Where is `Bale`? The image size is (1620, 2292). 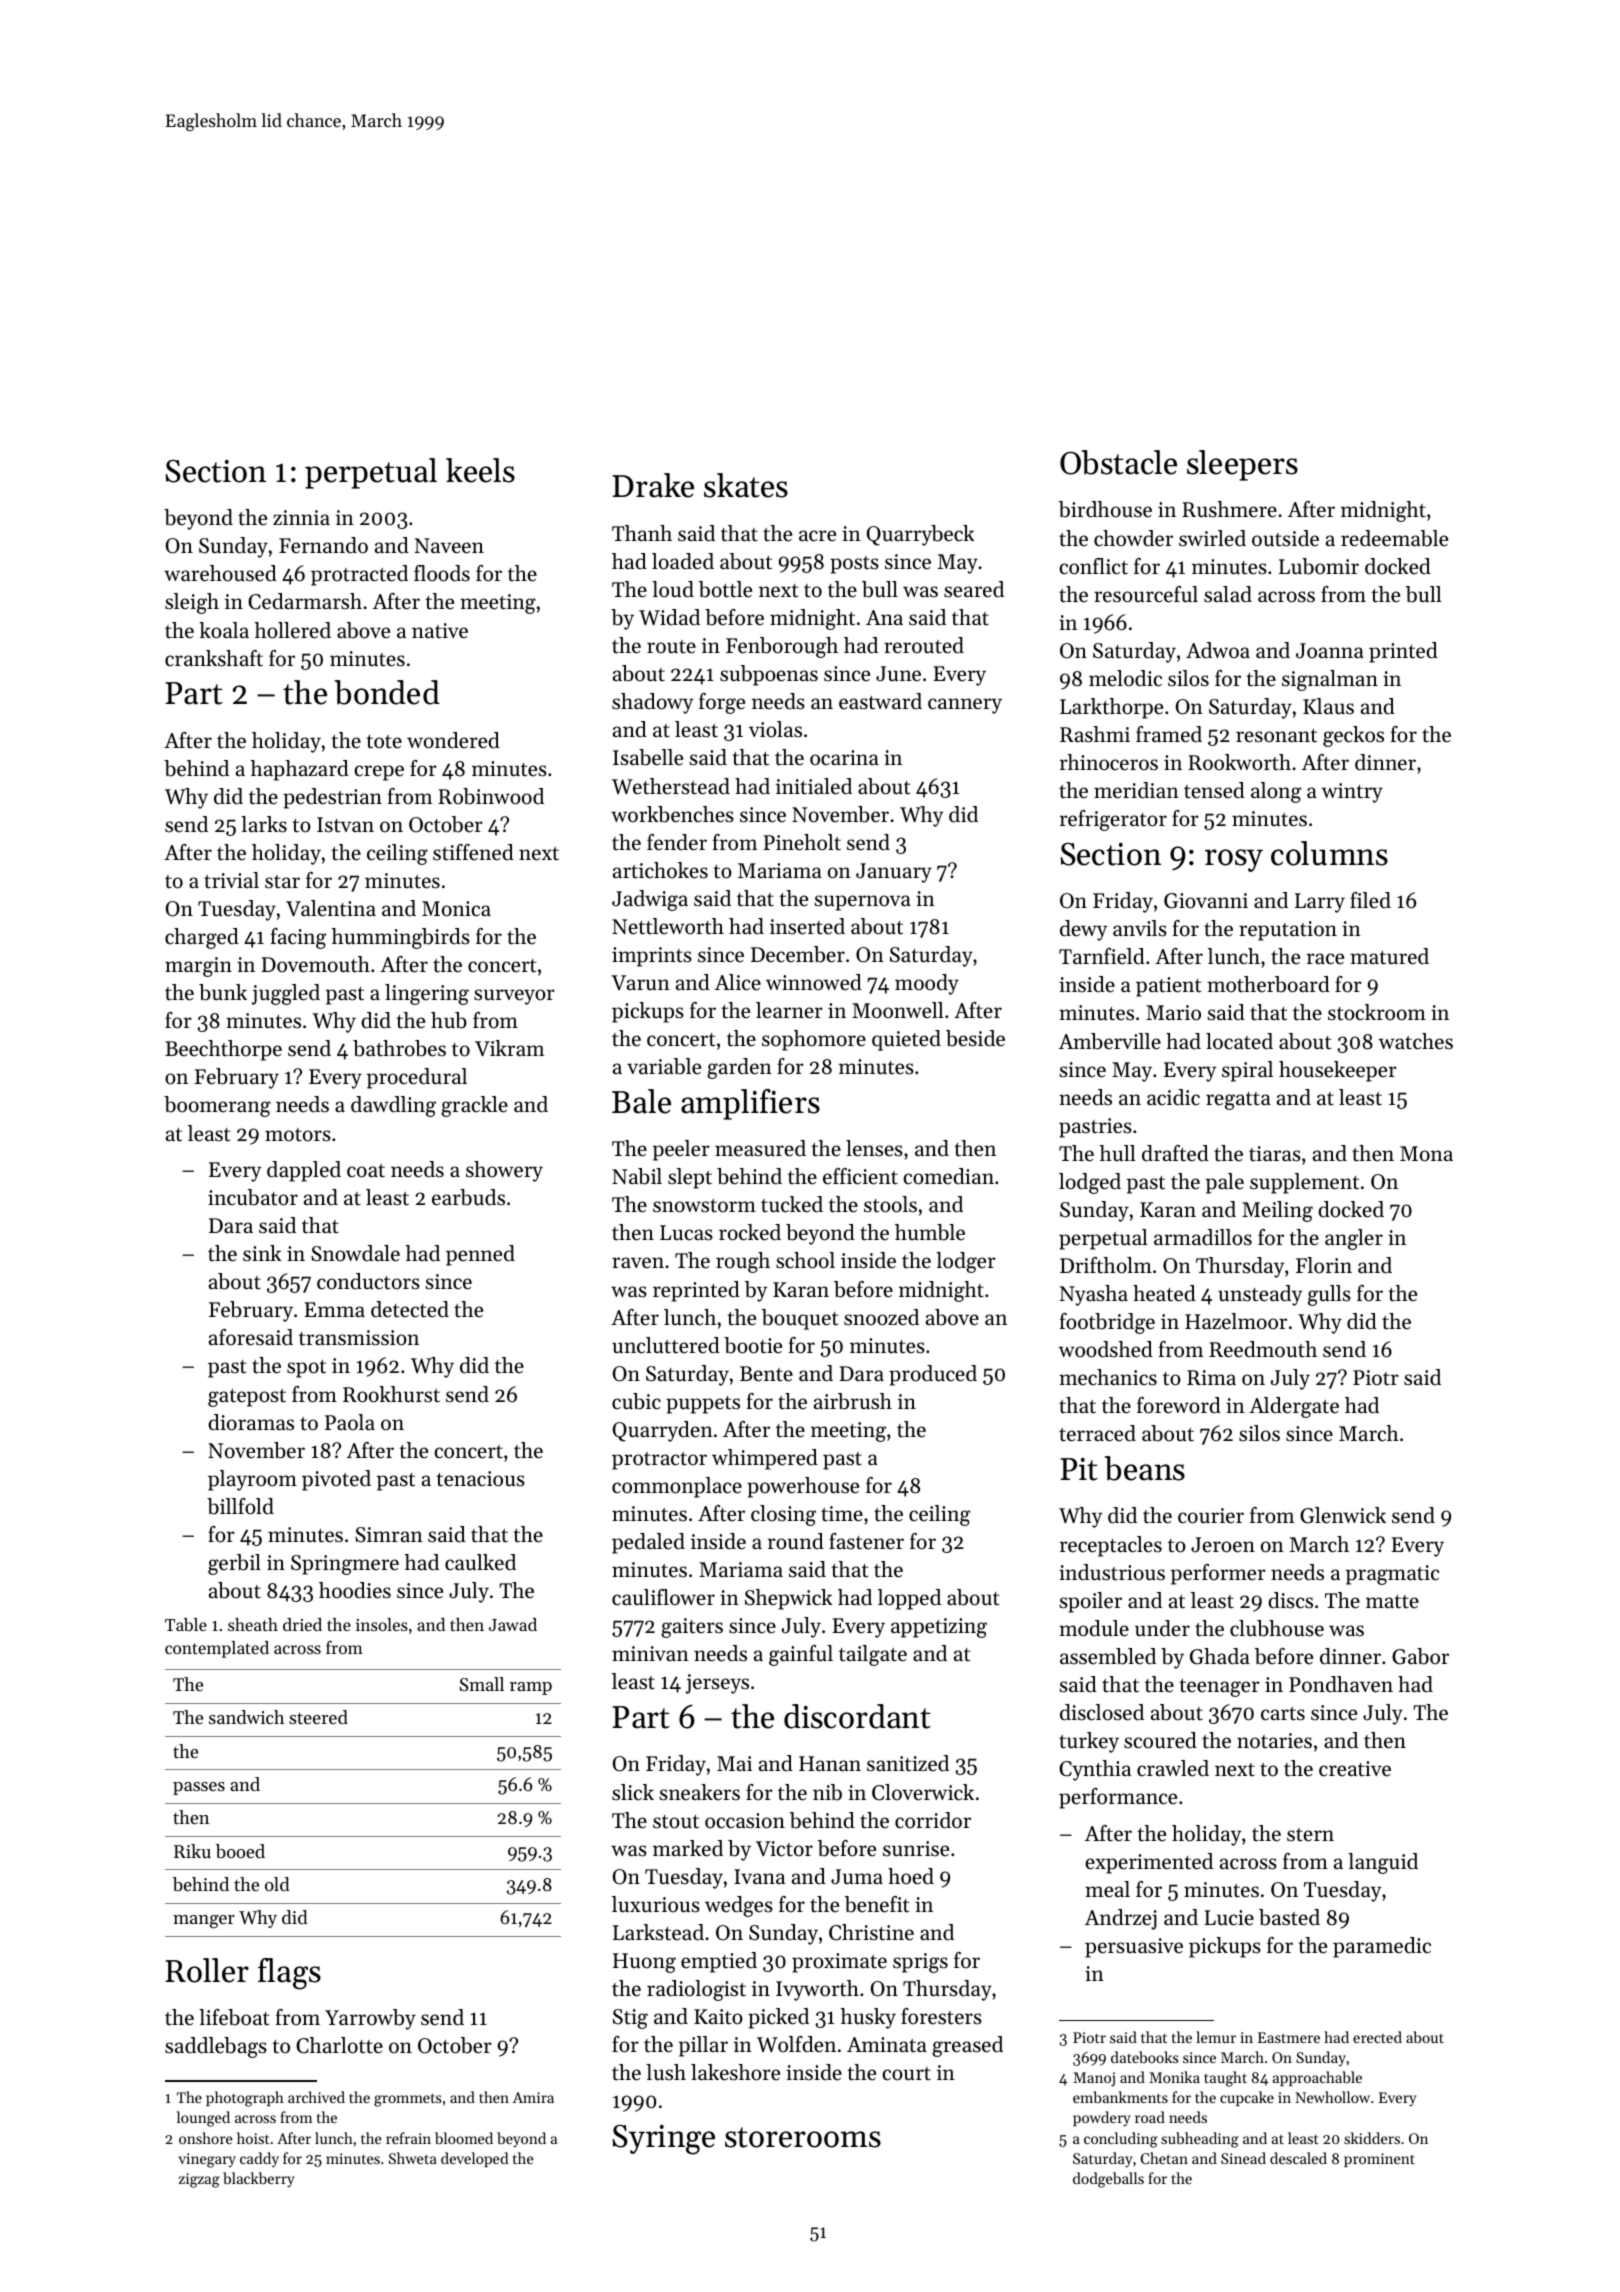 Bale is located at coordinates (641, 1101).
